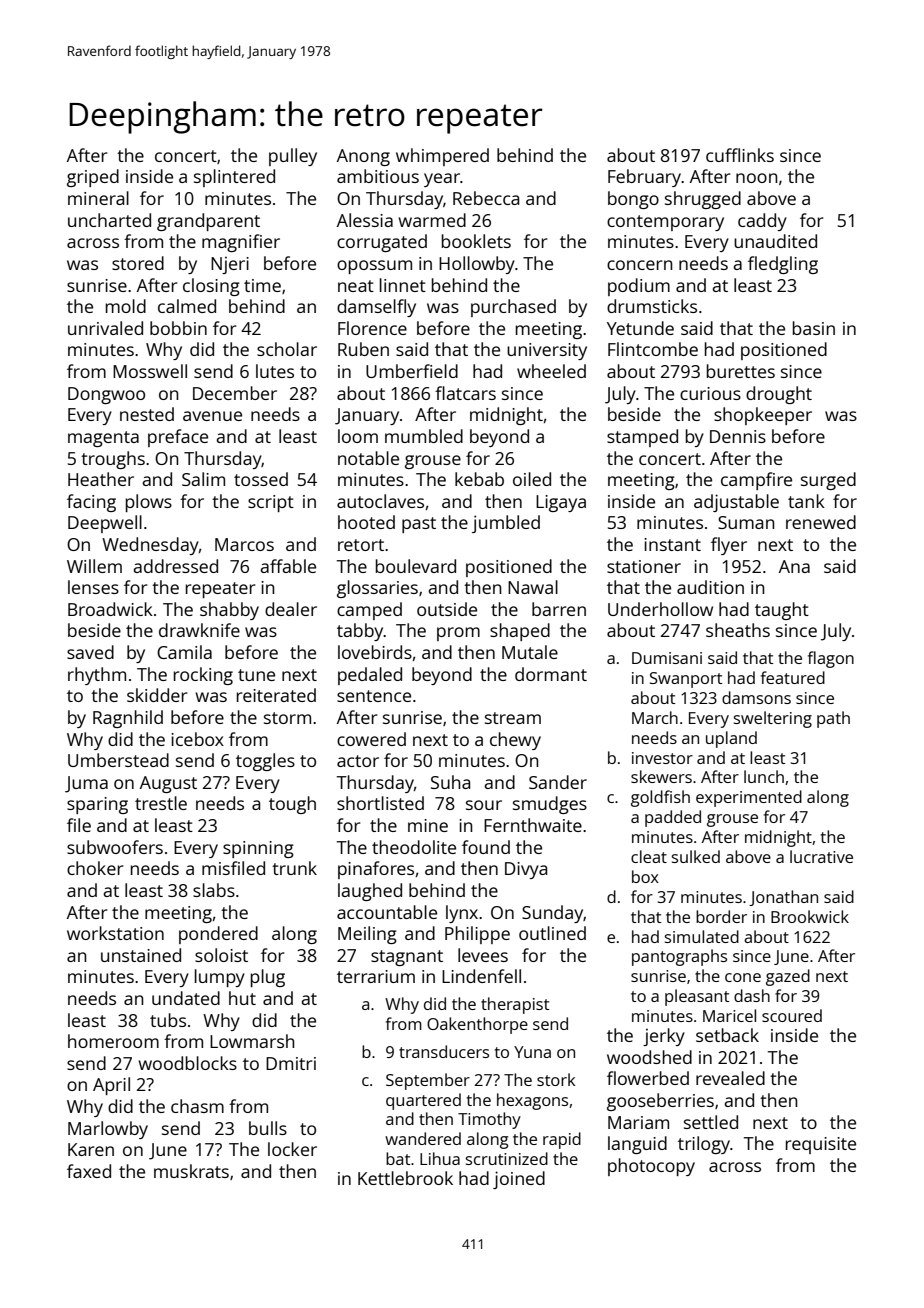 The height and width of the screenshot is (1308, 924). What do you see at coordinates (779, 395) in the screenshot?
I see `drought` at bounding box center [779, 395].
